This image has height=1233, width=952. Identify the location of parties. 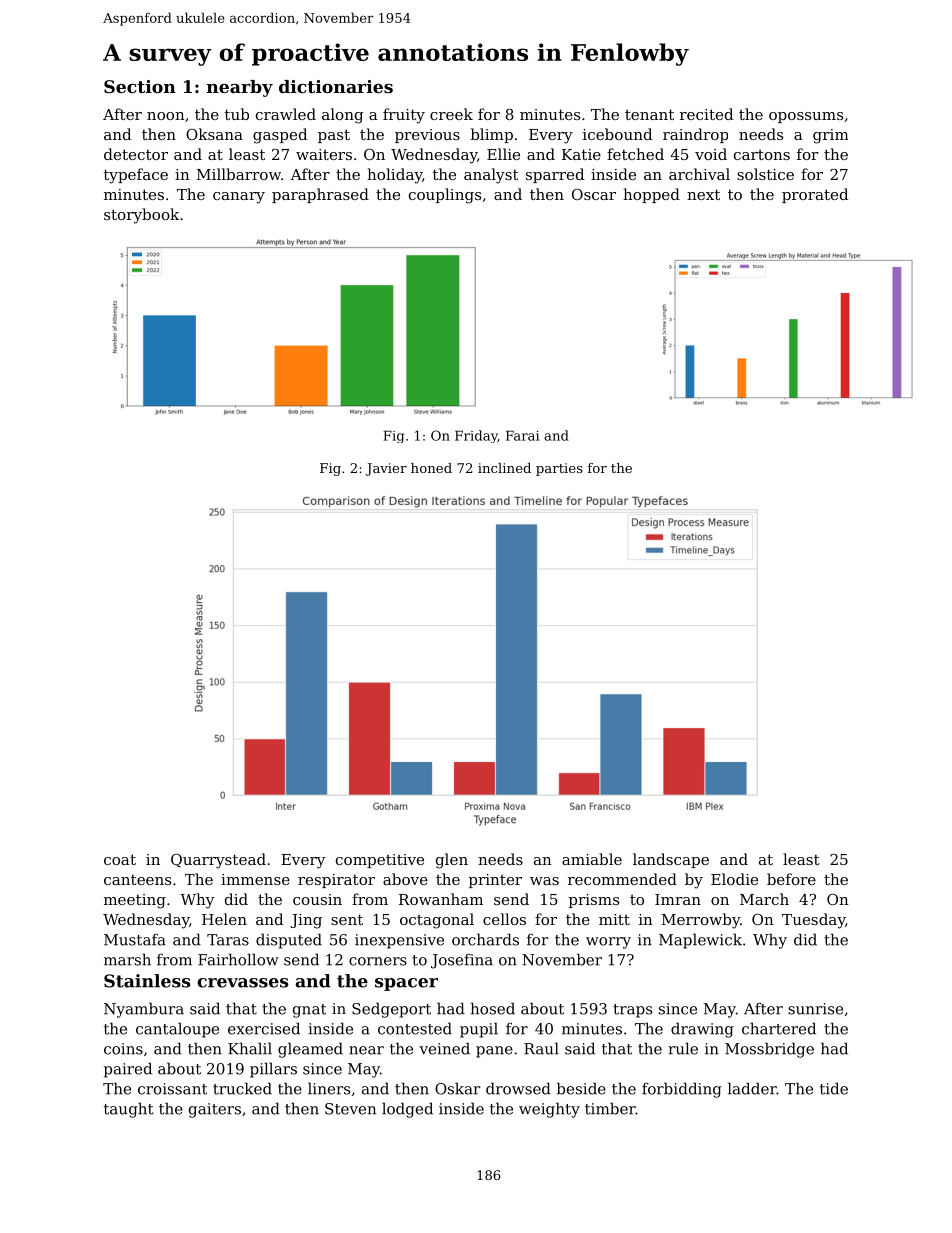
(559, 469).
